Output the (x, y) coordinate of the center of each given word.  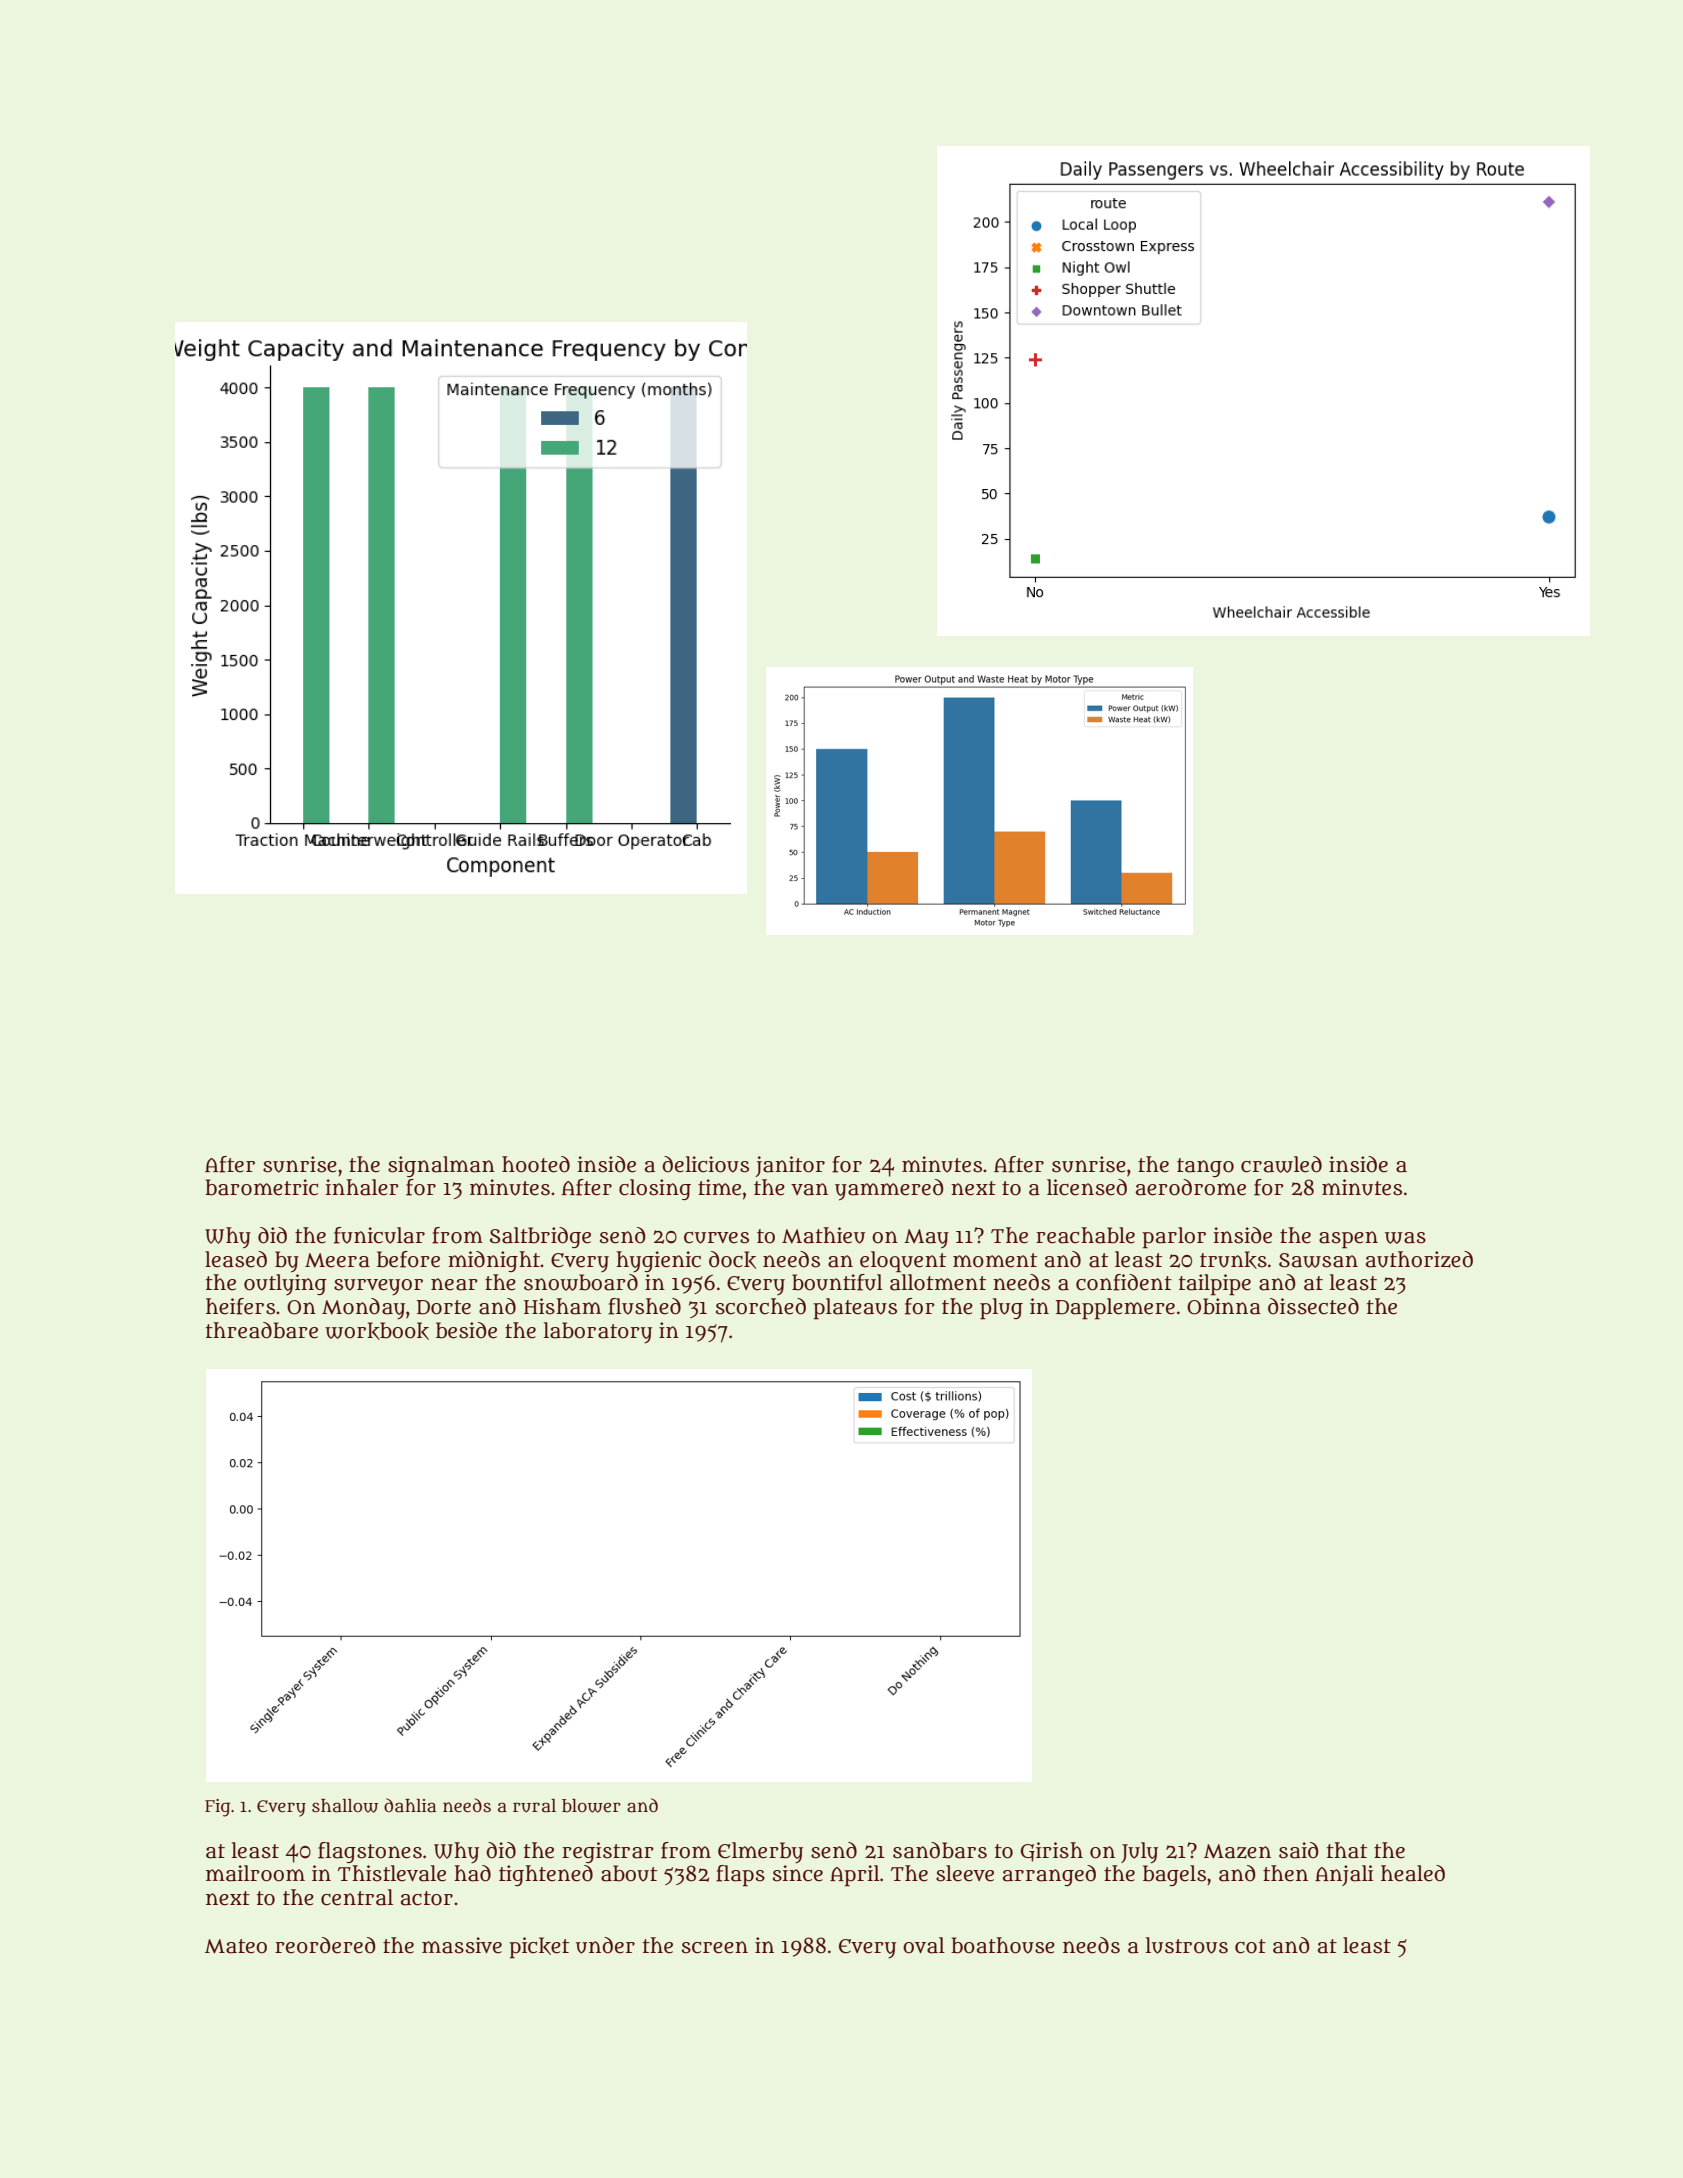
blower (591, 1806)
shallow (345, 1806)
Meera (337, 1260)
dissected (1313, 1306)
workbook (377, 1331)
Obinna (1224, 1306)
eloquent (903, 1262)
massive (462, 1945)
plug (1001, 1309)
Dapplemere (1115, 1309)
